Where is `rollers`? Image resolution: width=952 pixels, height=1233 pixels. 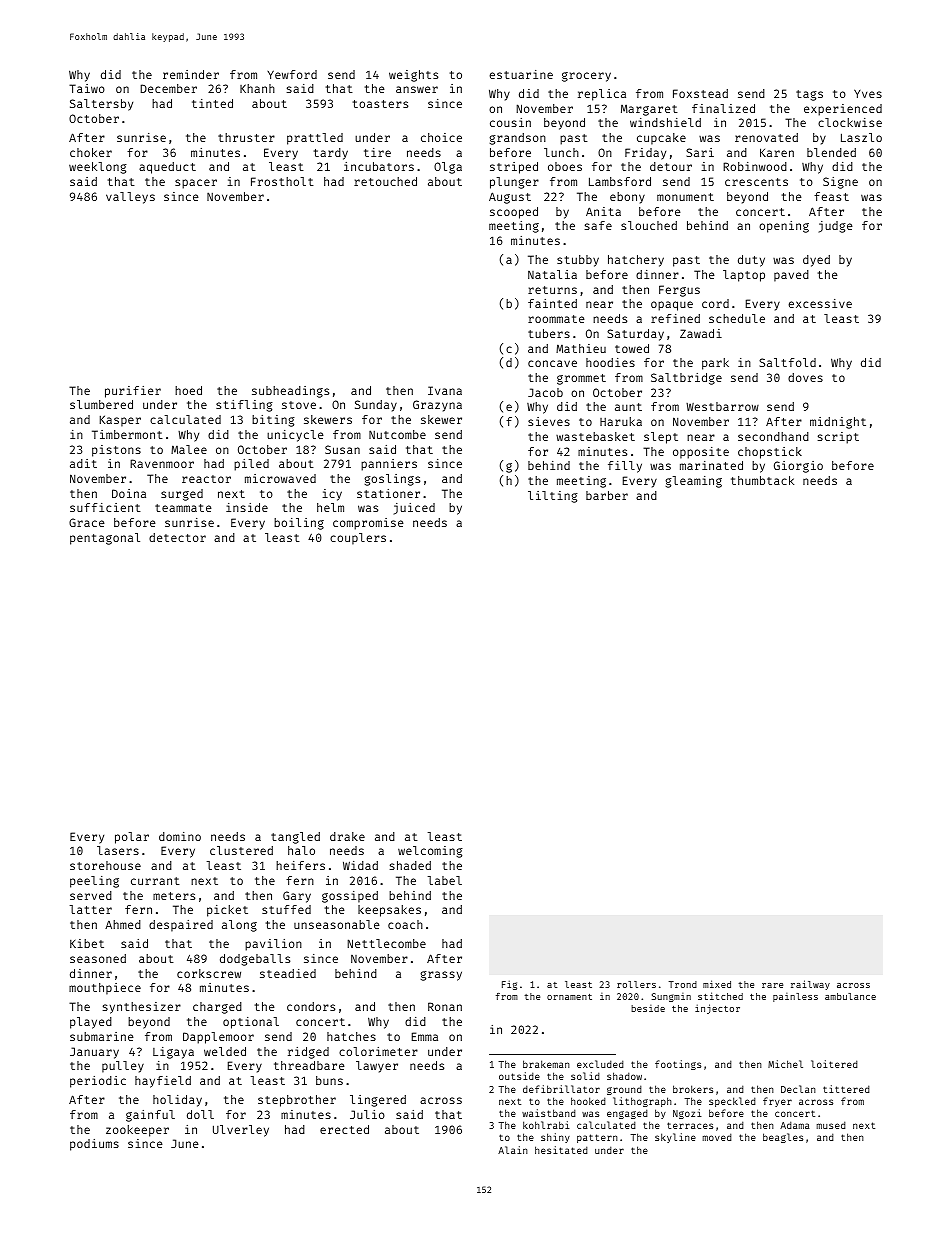 rollers is located at coordinates (636, 984).
